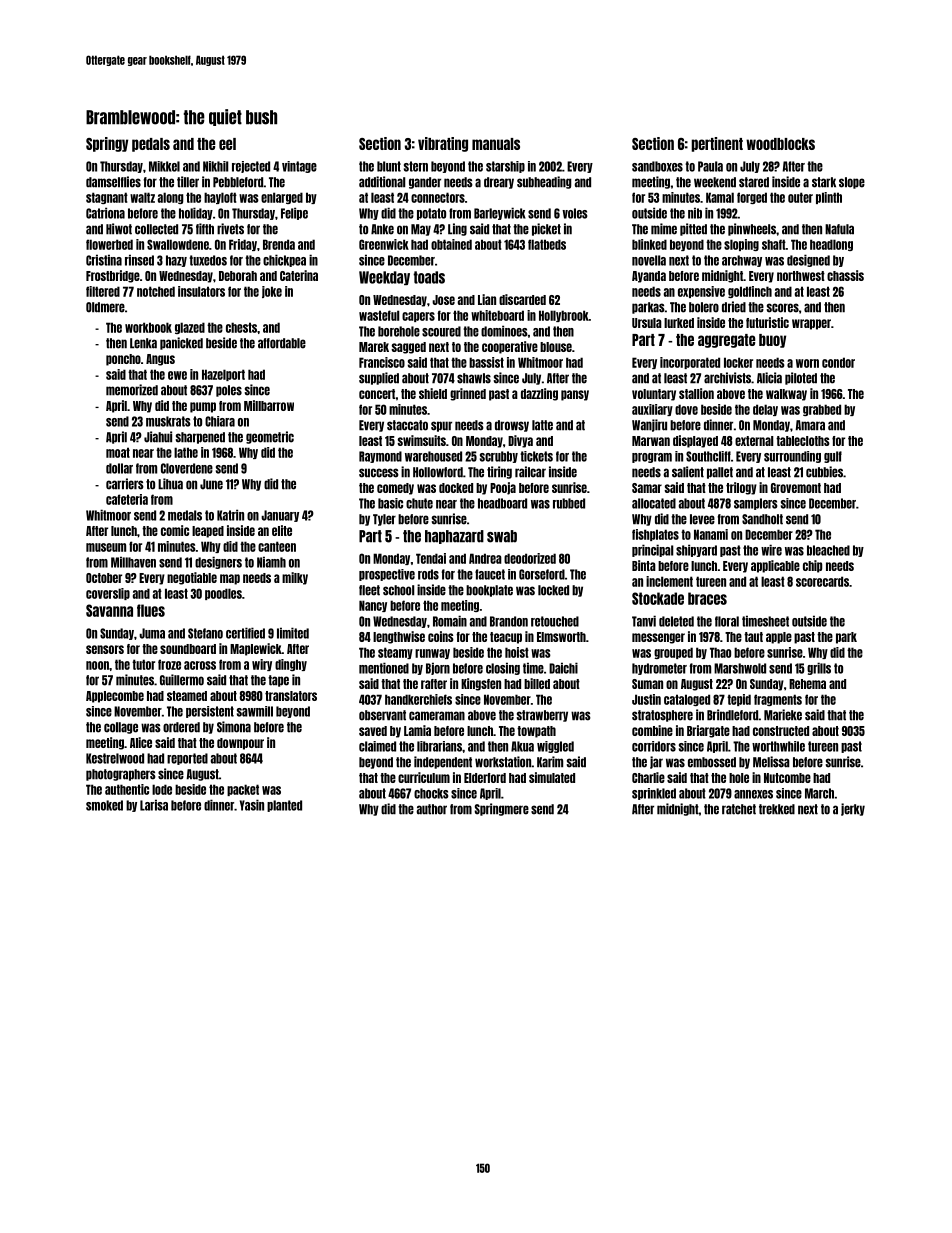  Describe the element at coordinates (530, 558) in the screenshot. I see `deodorized` at that location.
